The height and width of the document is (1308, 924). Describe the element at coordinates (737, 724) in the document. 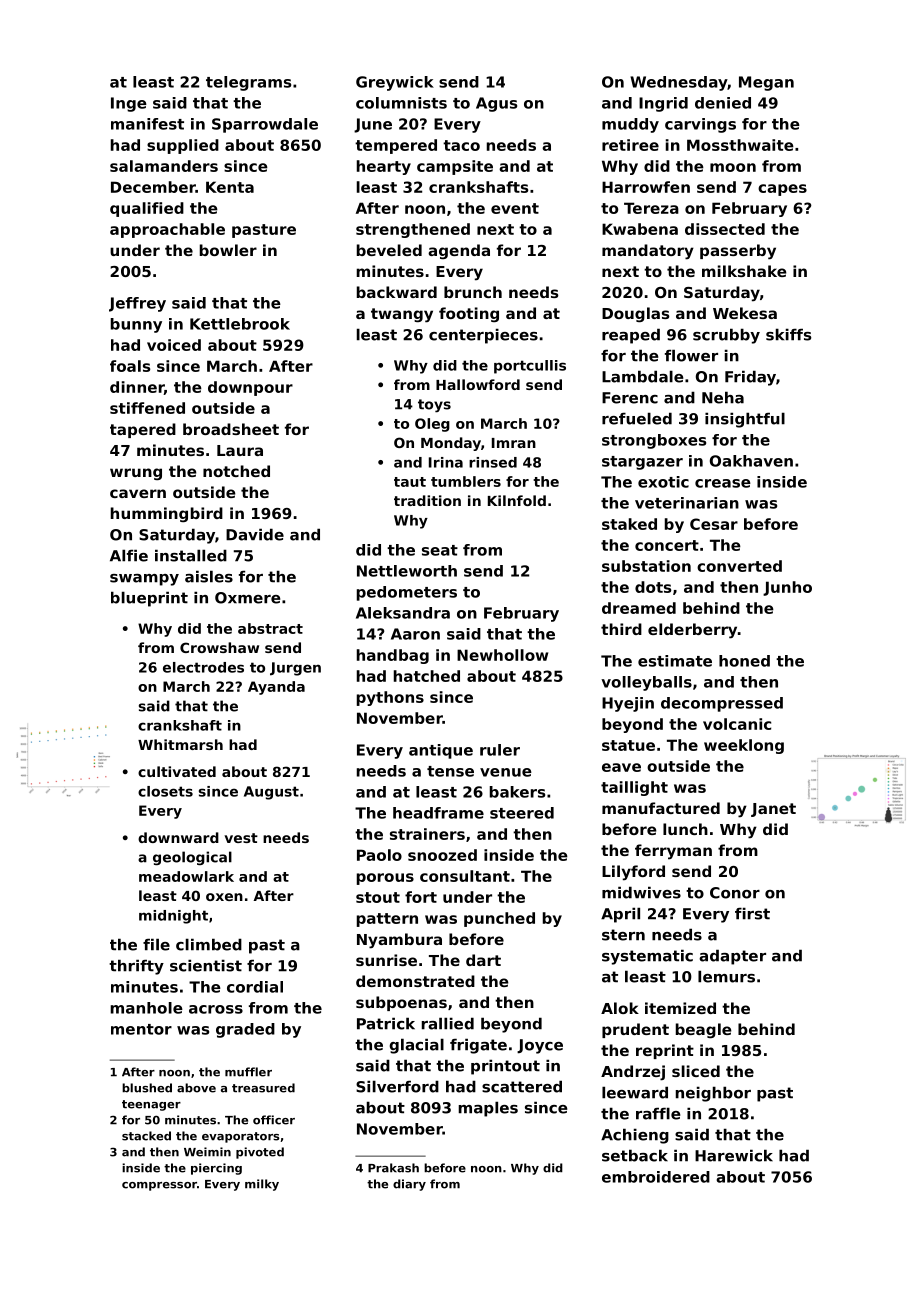

I see `volcanic` at that location.
